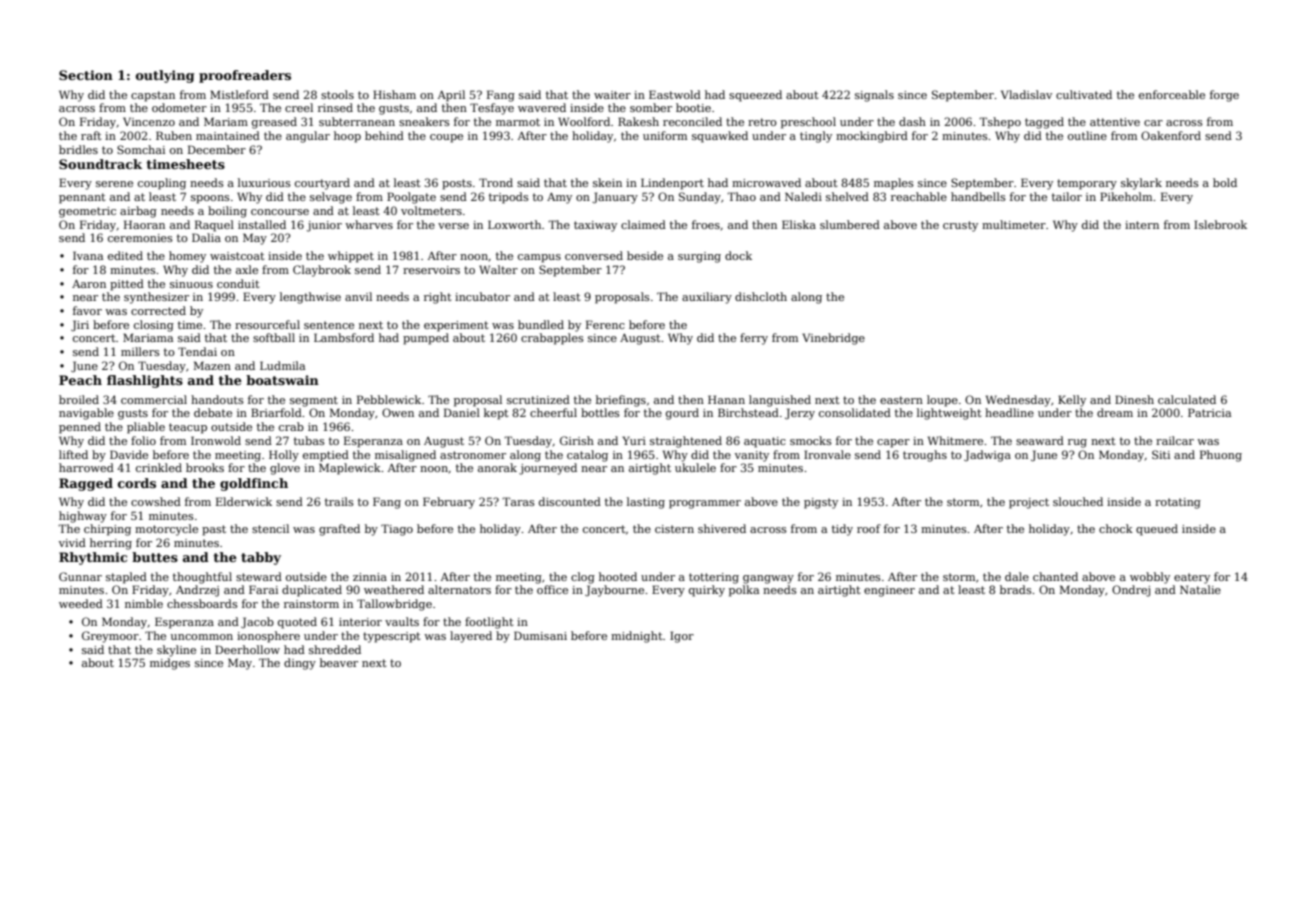 Image resolution: width=1308 pixels, height=924 pixels. Describe the element at coordinates (540, 635) in the screenshot. I see `Dumisani` at that location.
